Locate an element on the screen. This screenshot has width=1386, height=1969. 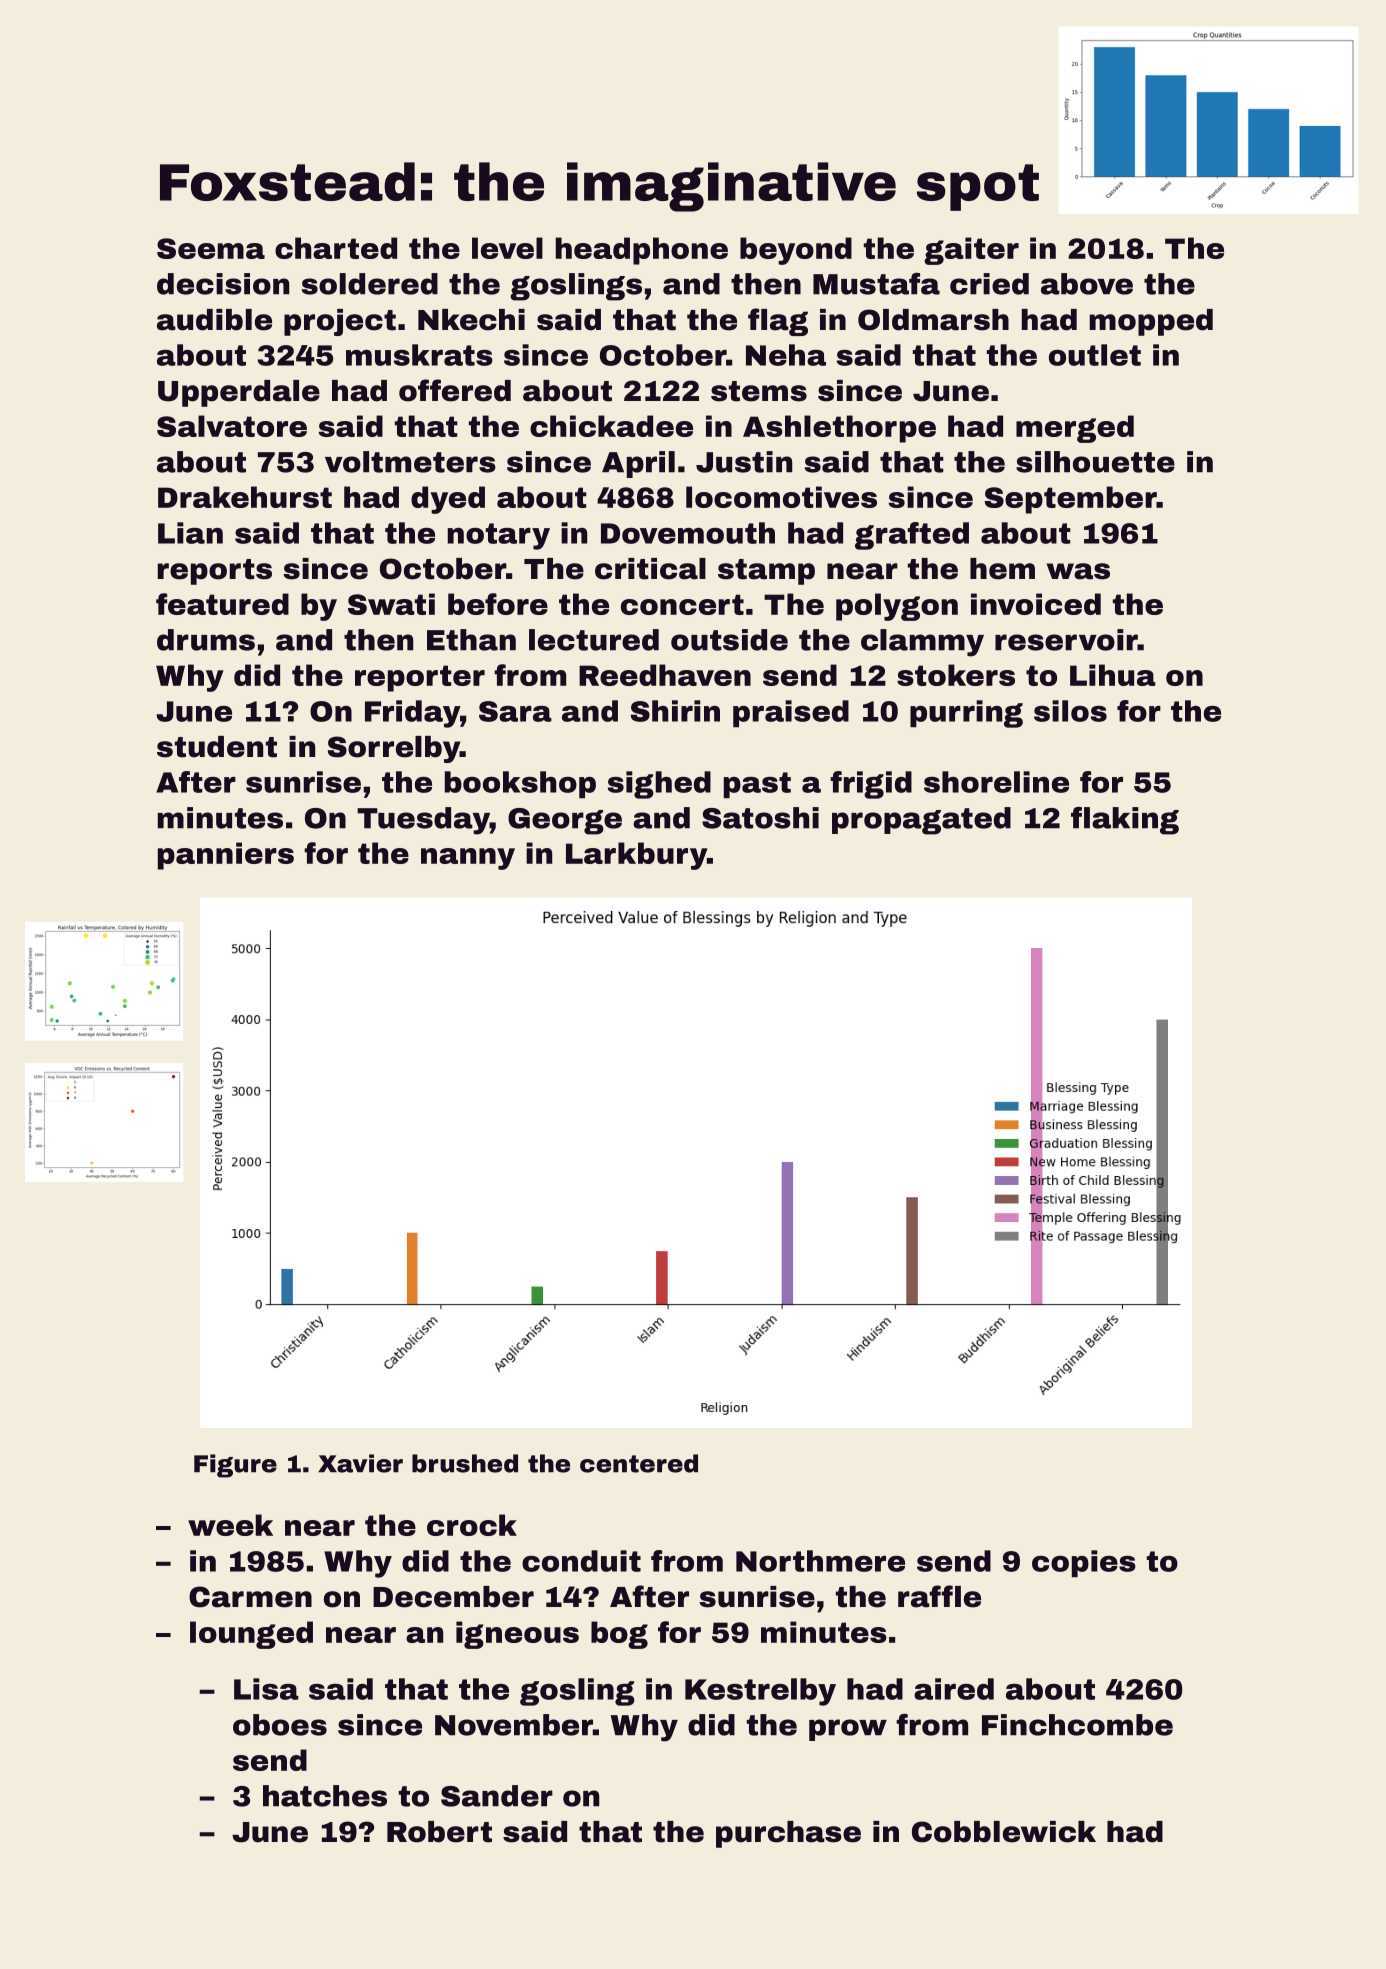
conduit is located at coordinates (581, 1561).
